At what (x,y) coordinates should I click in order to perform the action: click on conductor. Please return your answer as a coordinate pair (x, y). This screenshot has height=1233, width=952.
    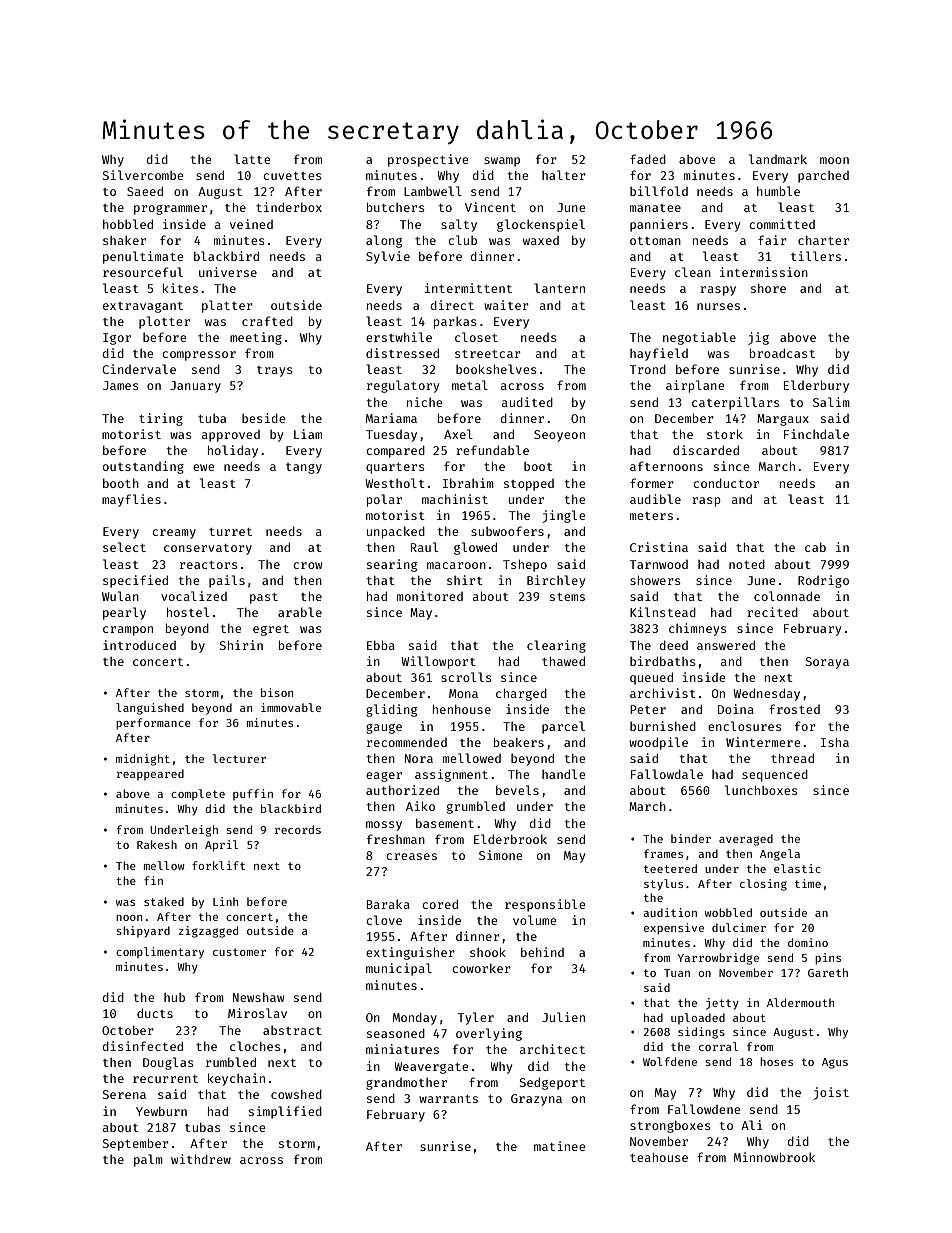
    Looking at the image, I should click on (726, 483).
